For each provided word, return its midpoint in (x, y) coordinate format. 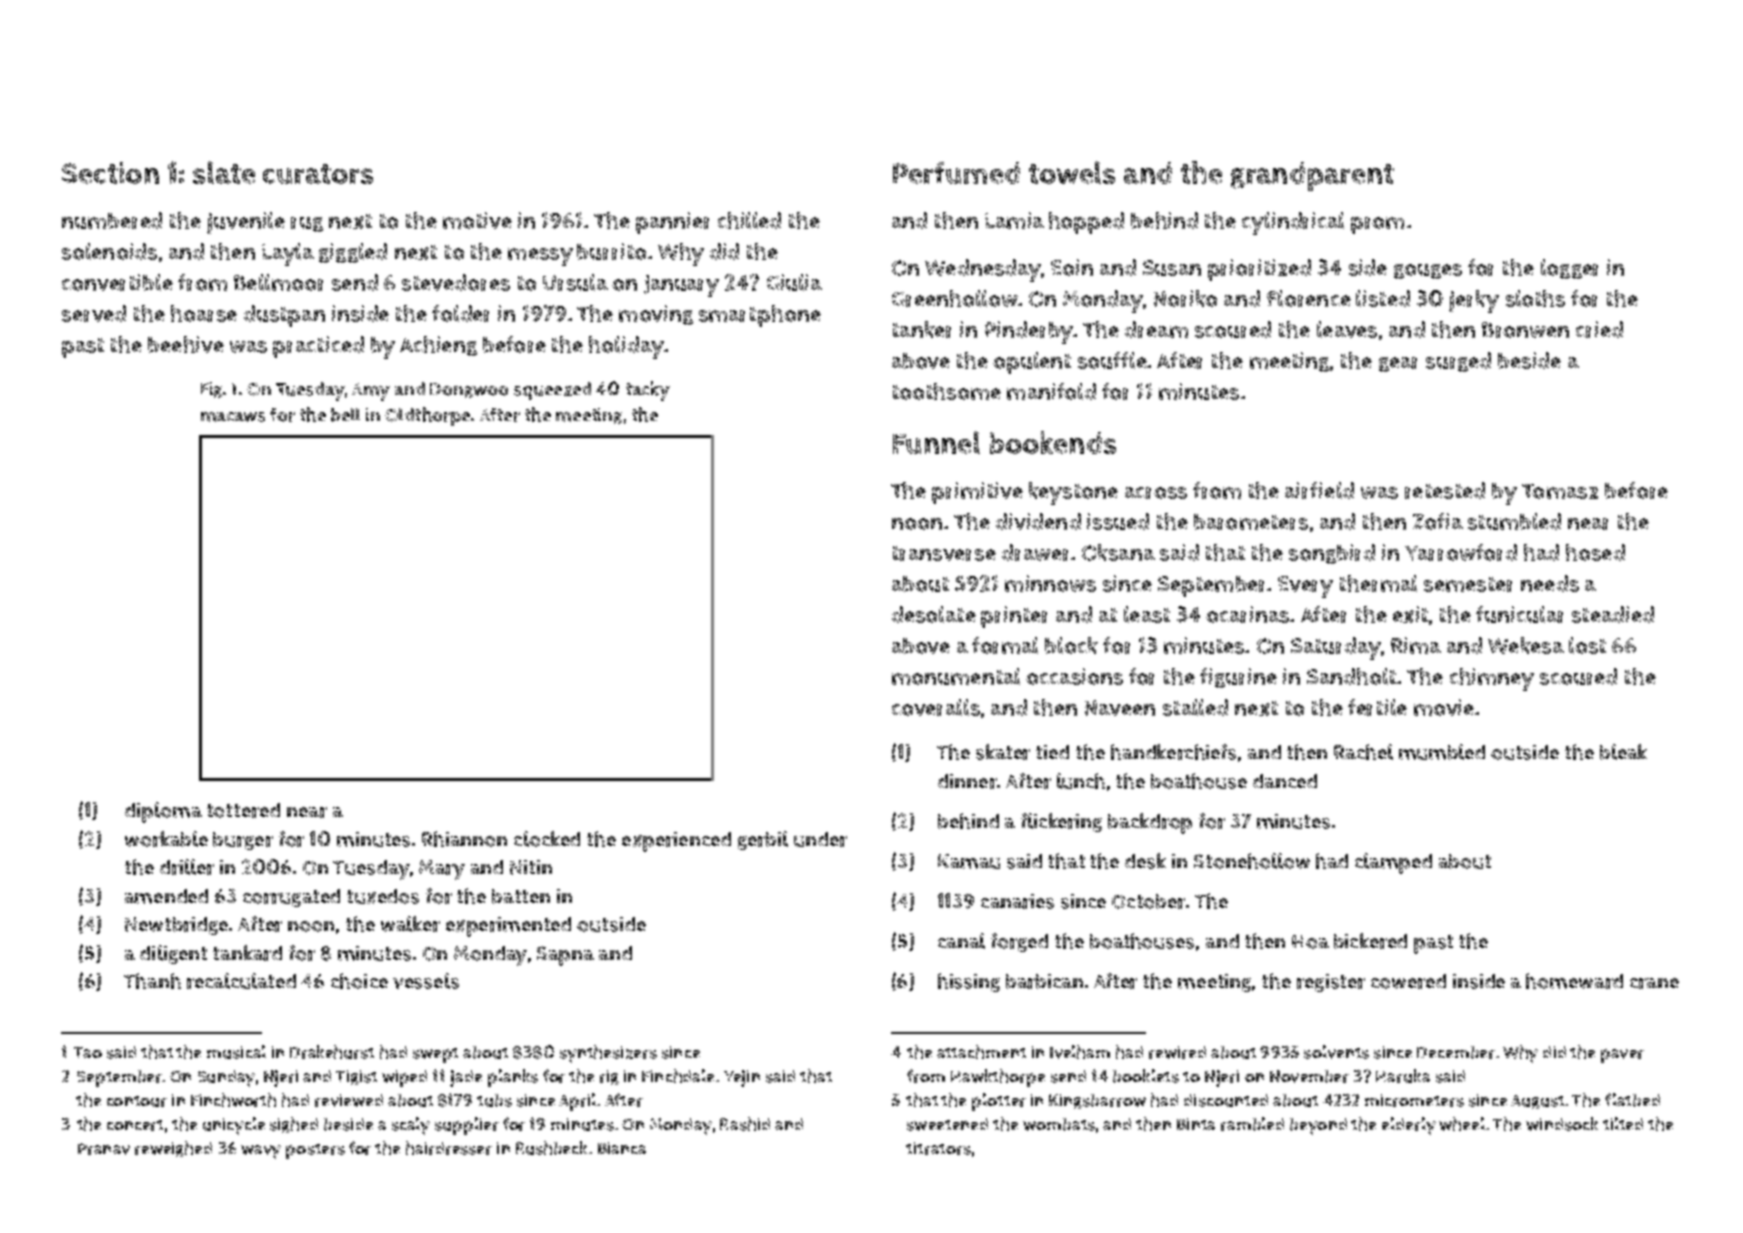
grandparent (1312, 176)
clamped (1393, 863)
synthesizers (608, 1054)
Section (110, 173)
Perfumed (956, 173)
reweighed (173, 1149)
